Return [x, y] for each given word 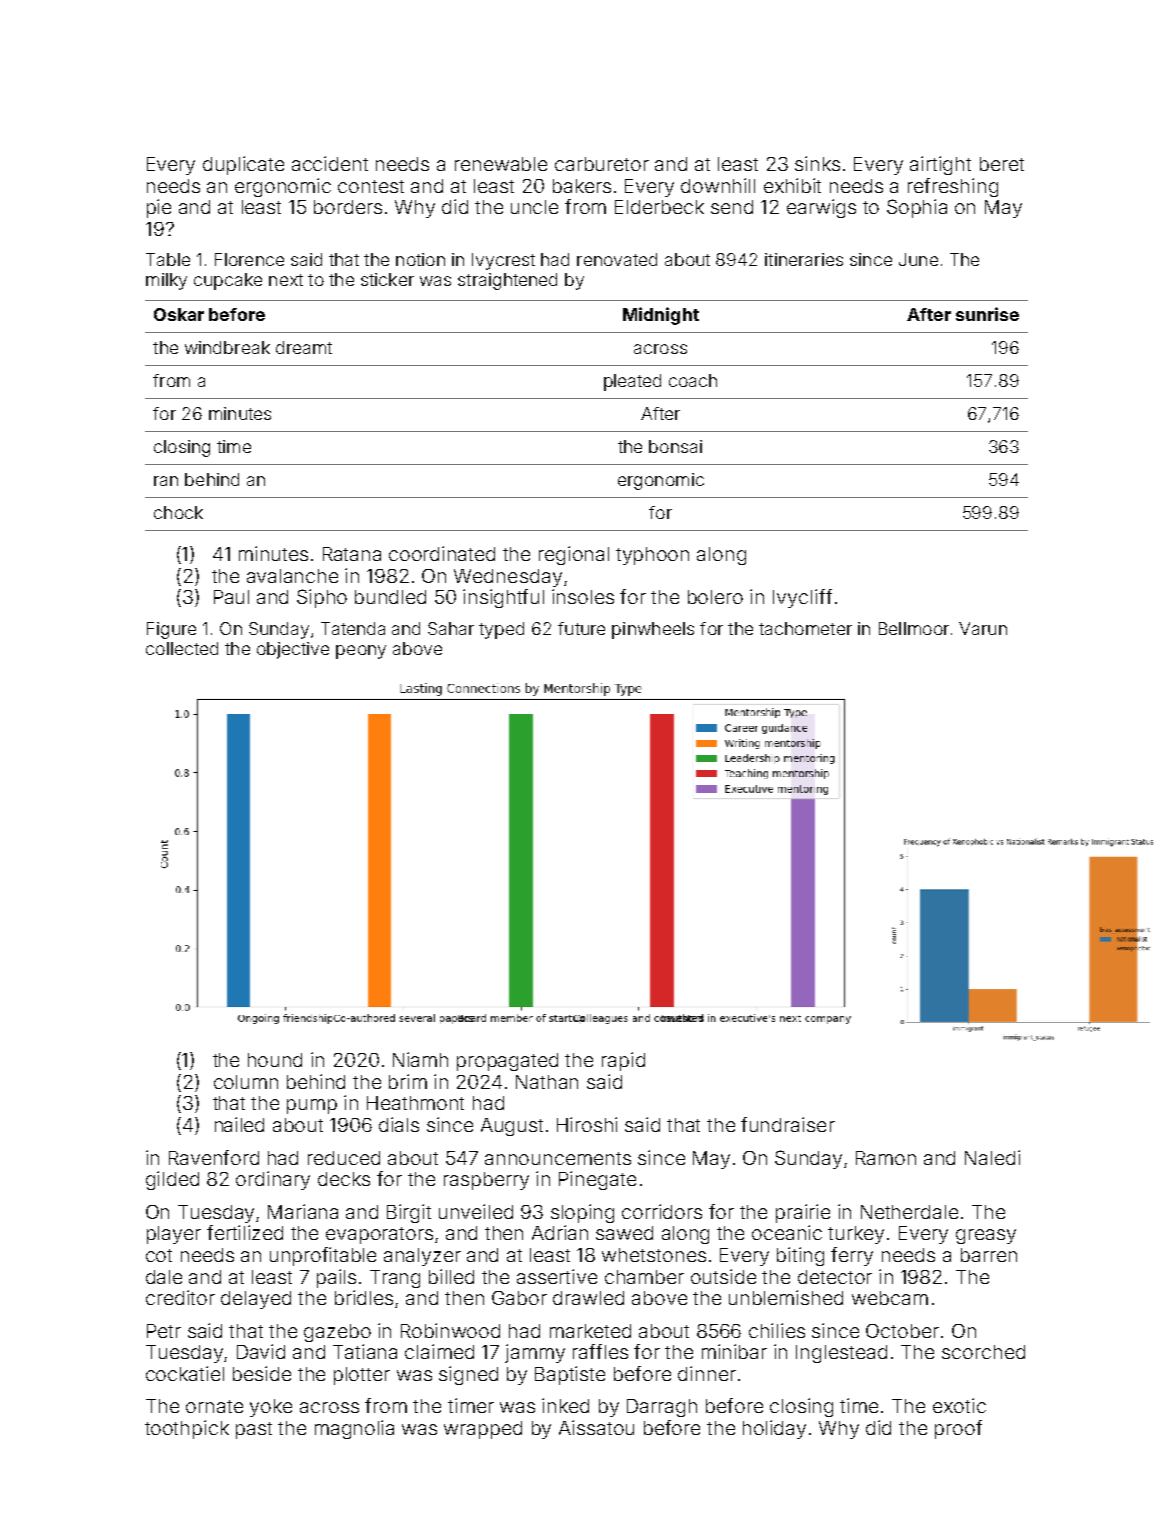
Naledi [992, 1157]
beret [1002, 164]
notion [420, 259]
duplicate [243, 165]
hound [275, 1060]
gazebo [337, 1333]
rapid [623, 1061]
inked [565, 1405]
